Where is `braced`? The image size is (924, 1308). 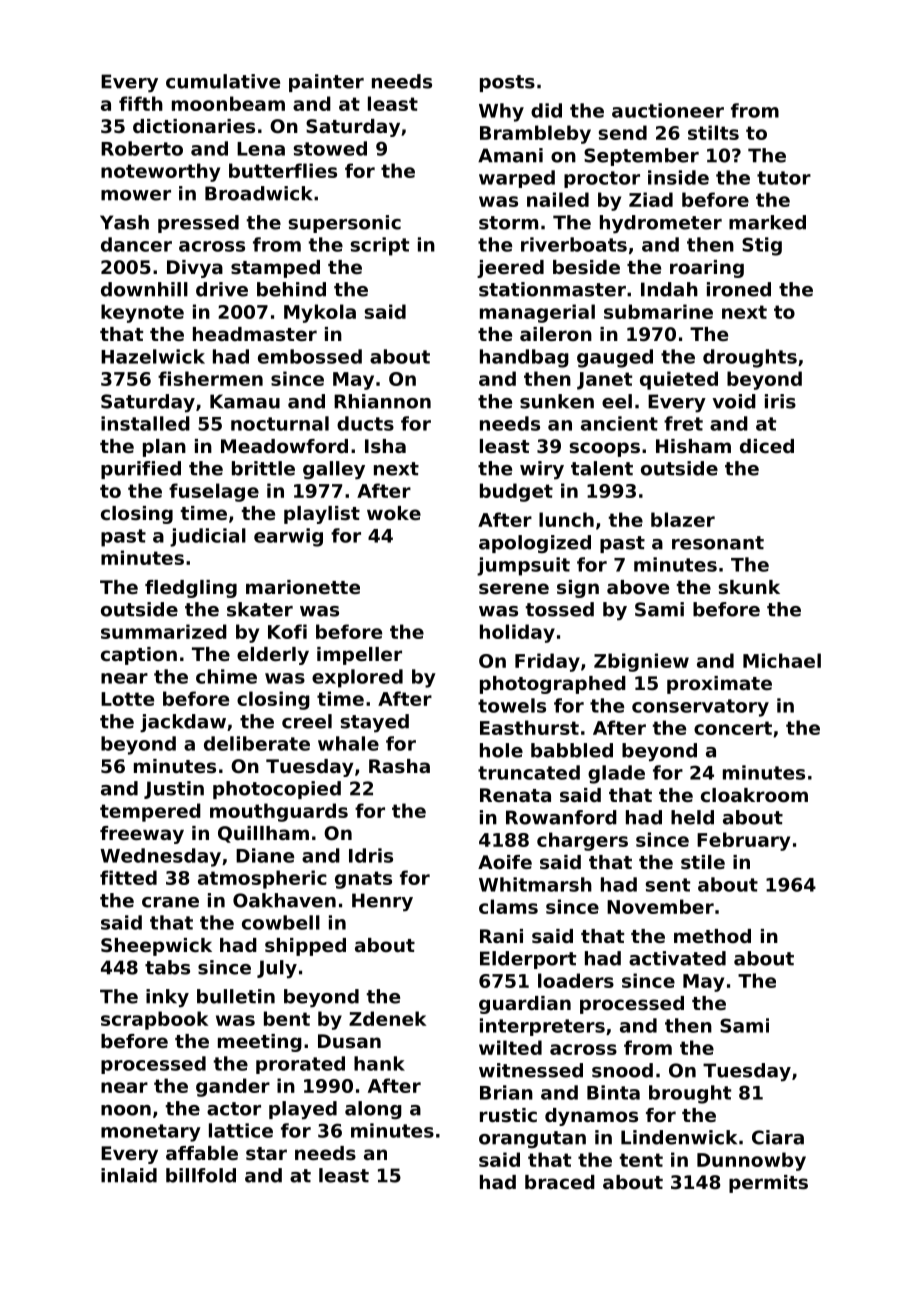
braced is located at coordinates (560, 1182).
